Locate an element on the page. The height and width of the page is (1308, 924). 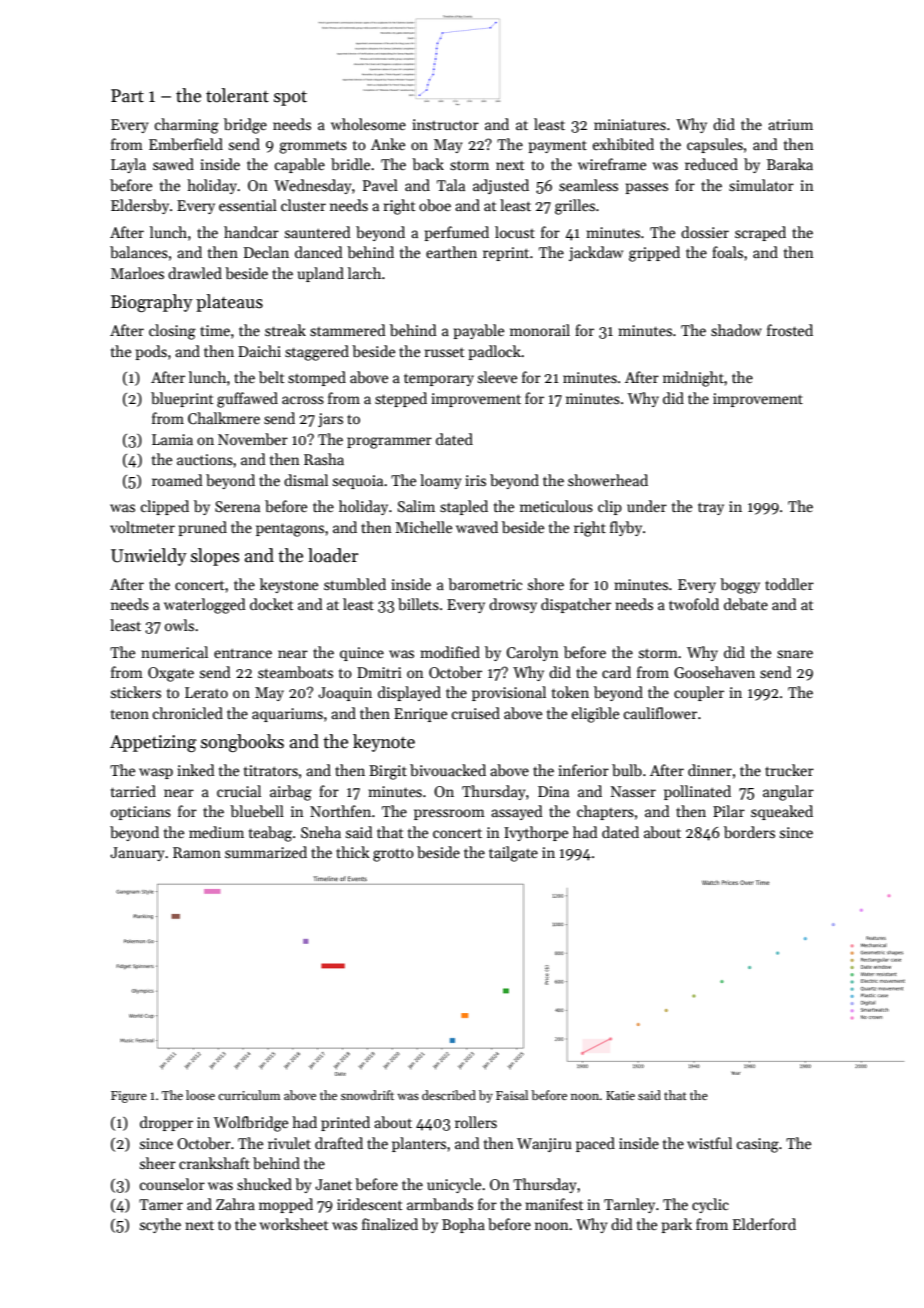
Pavel is located at coordinates (380, 185).
